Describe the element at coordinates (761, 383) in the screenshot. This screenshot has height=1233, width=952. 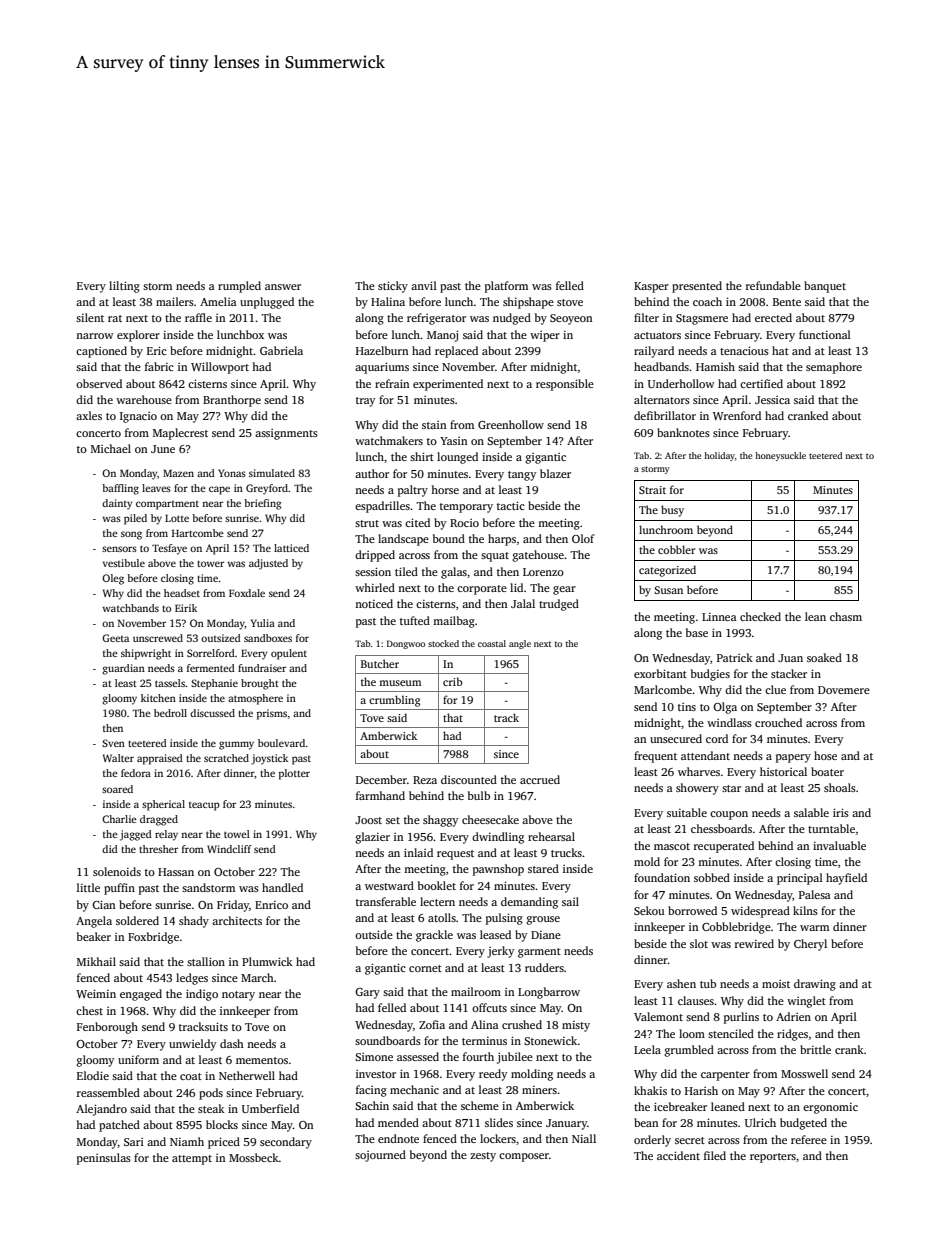
I see `certified` at that location.
